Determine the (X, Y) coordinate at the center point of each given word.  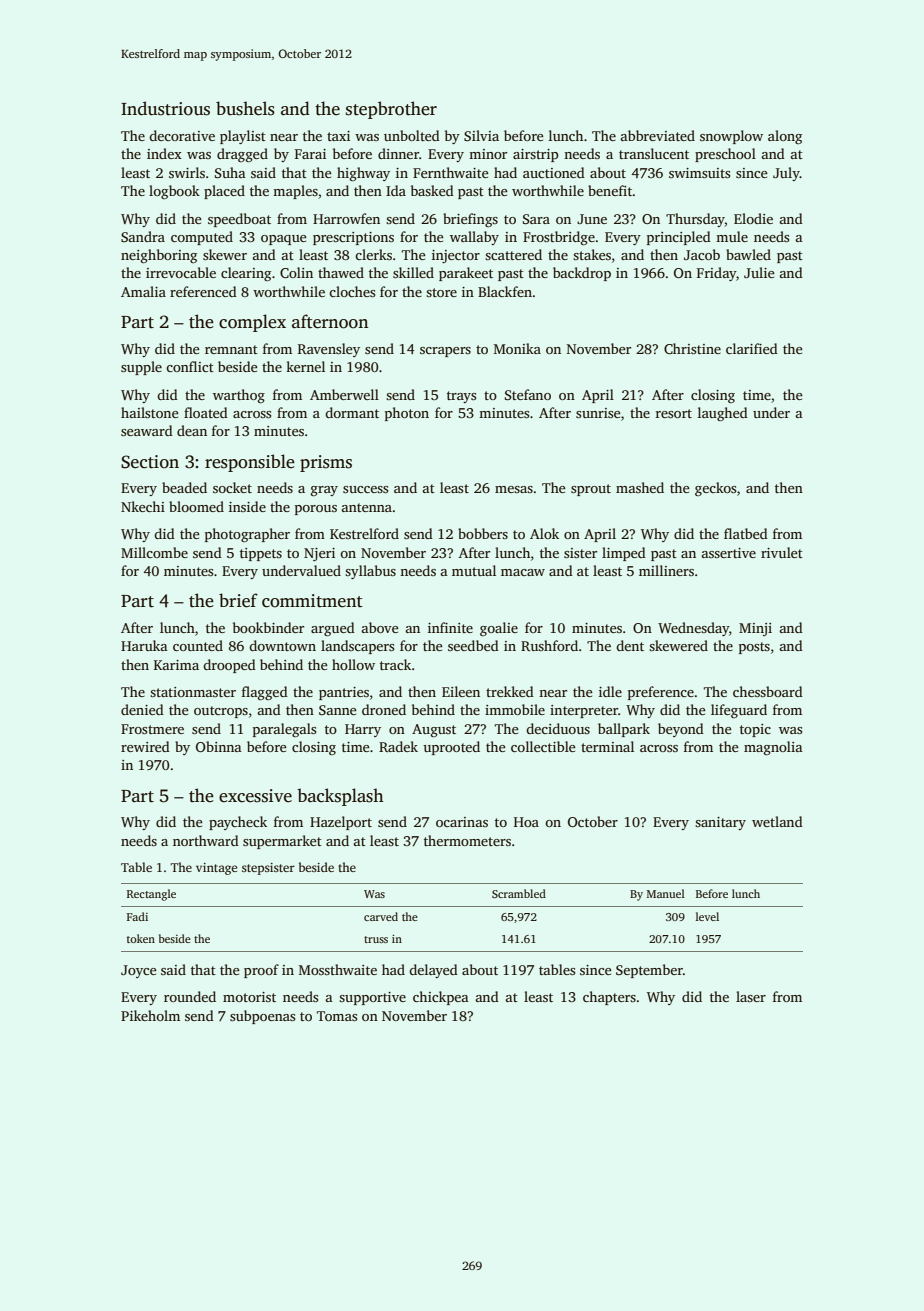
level (707, 916)
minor (488, 154)
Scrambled (519, 893)
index (164, 153)
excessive (255, 796)
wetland (777, 821)
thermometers (467, 840)
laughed (723, 414)
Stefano (528, 394)
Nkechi (143, 506)
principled (679, 238)
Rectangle (151, 895)
